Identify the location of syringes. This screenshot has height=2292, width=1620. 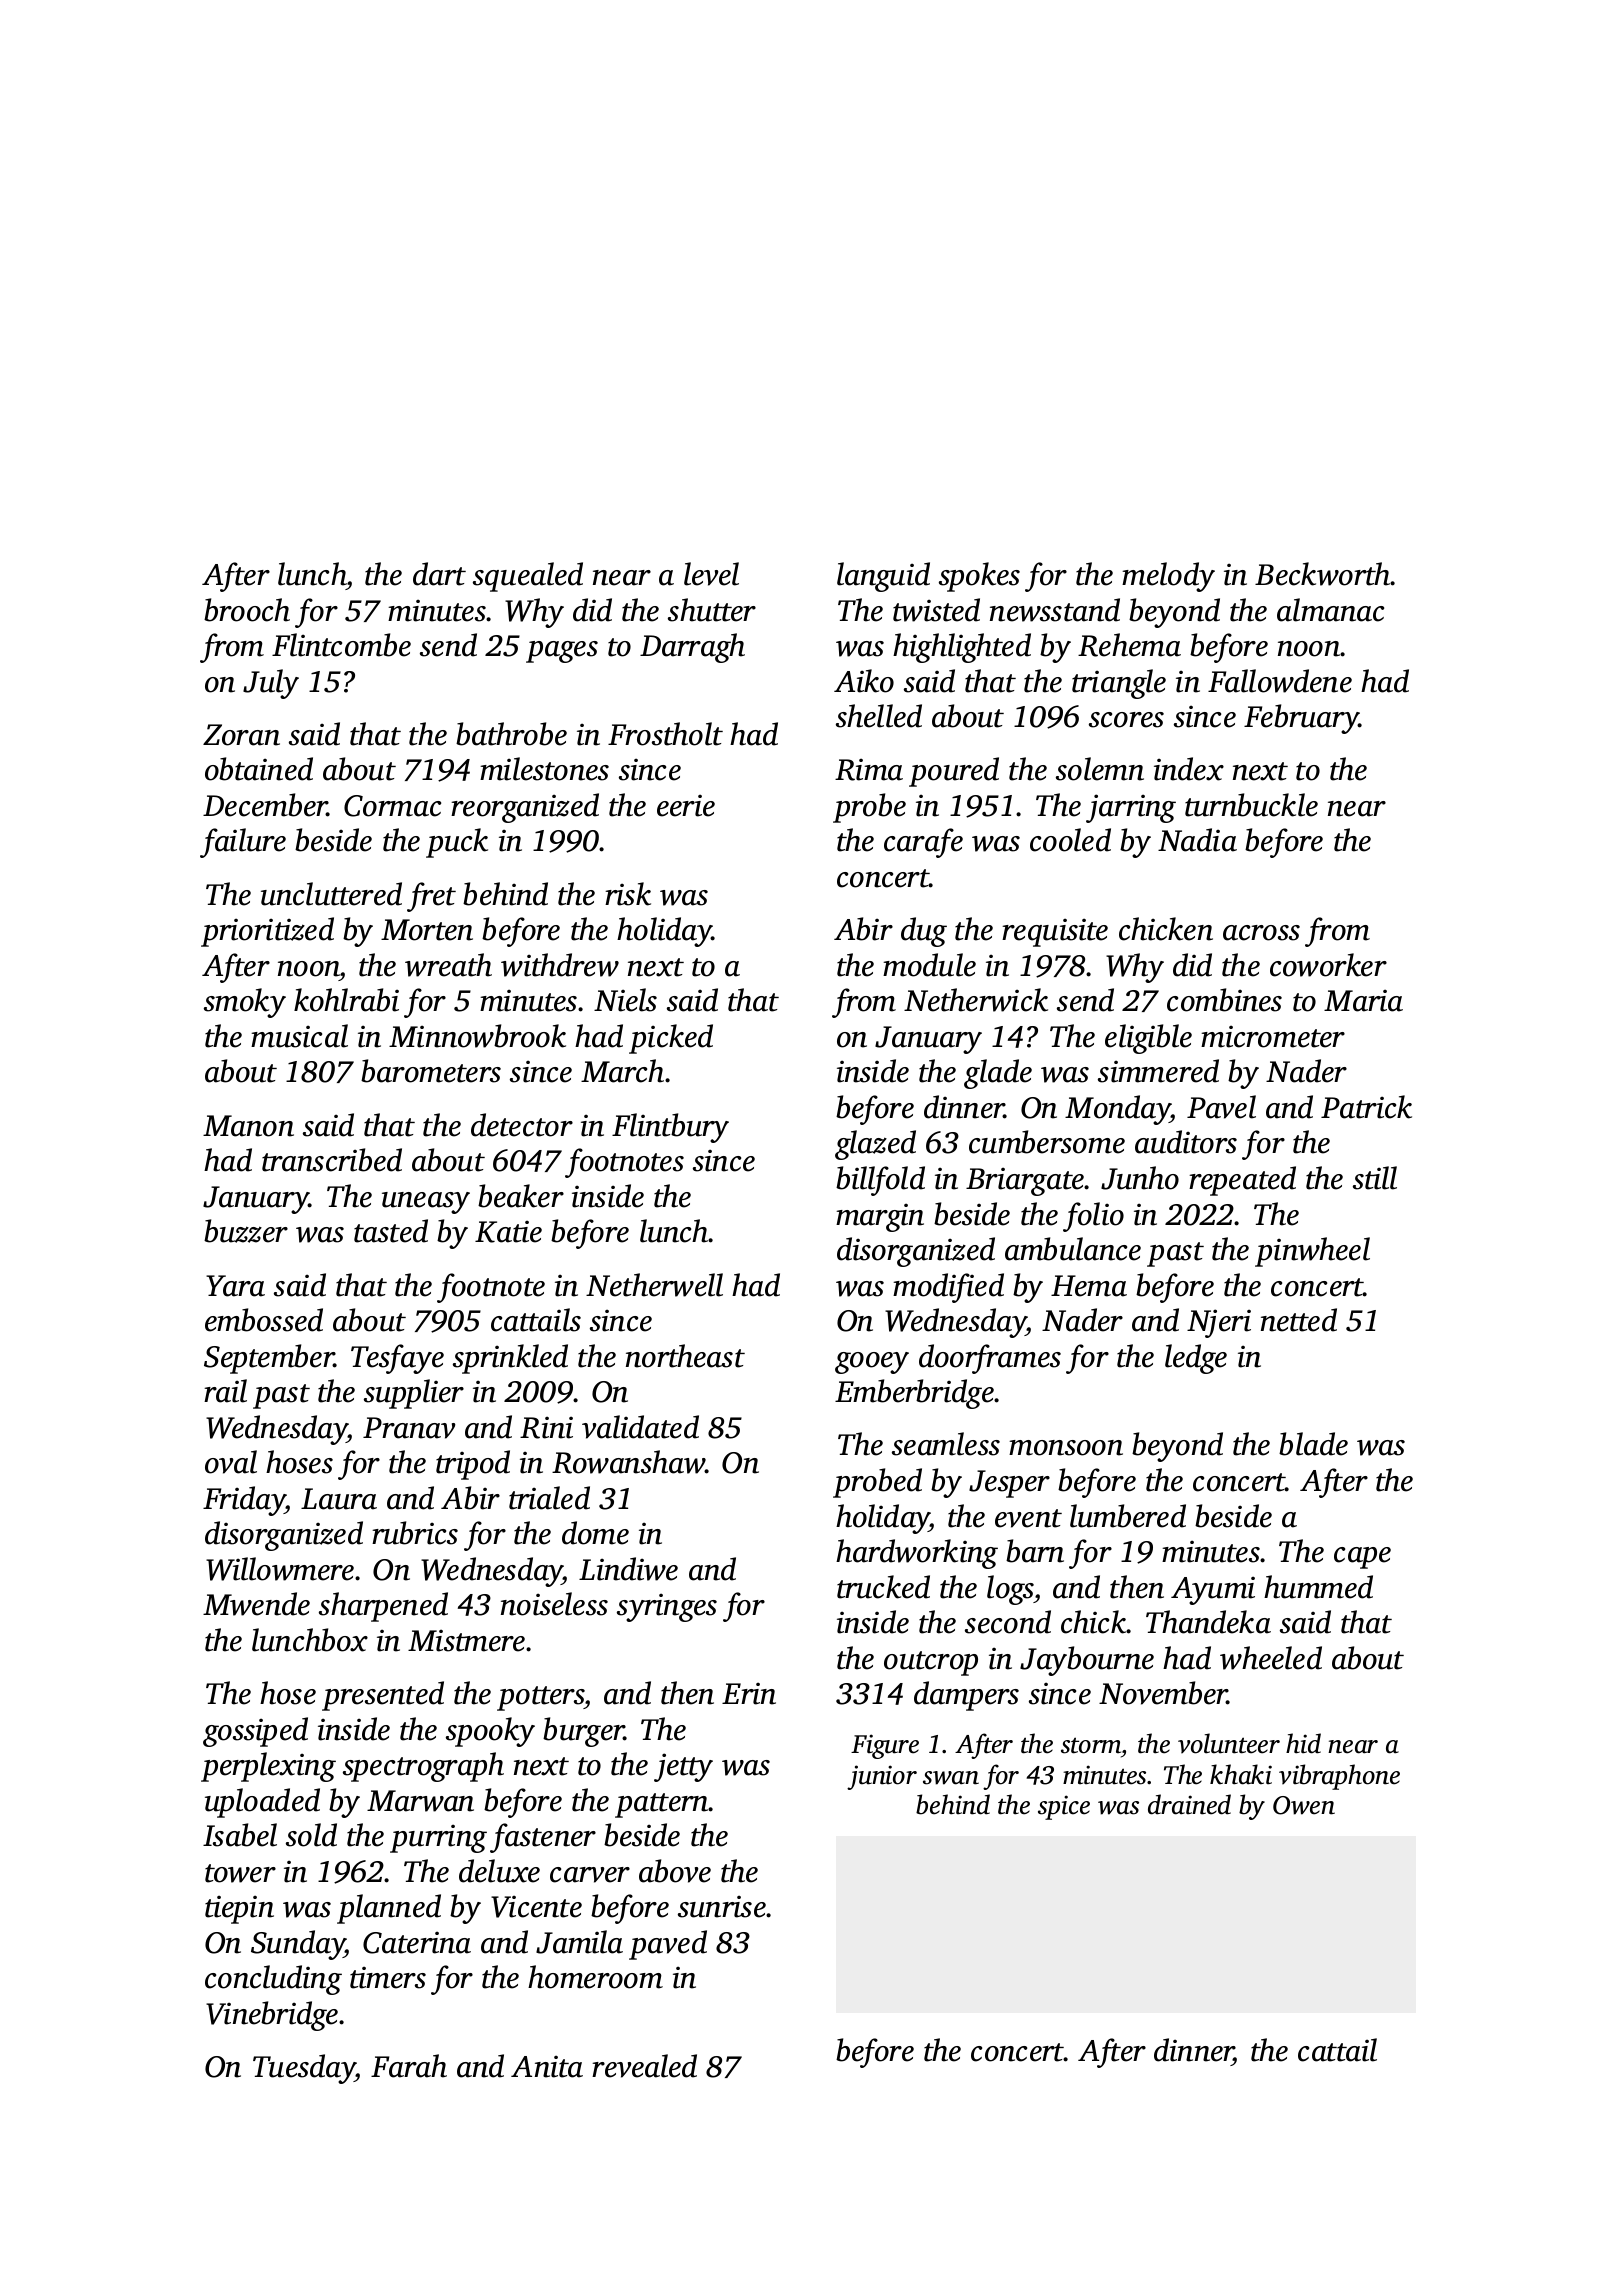
(667, 1607).
